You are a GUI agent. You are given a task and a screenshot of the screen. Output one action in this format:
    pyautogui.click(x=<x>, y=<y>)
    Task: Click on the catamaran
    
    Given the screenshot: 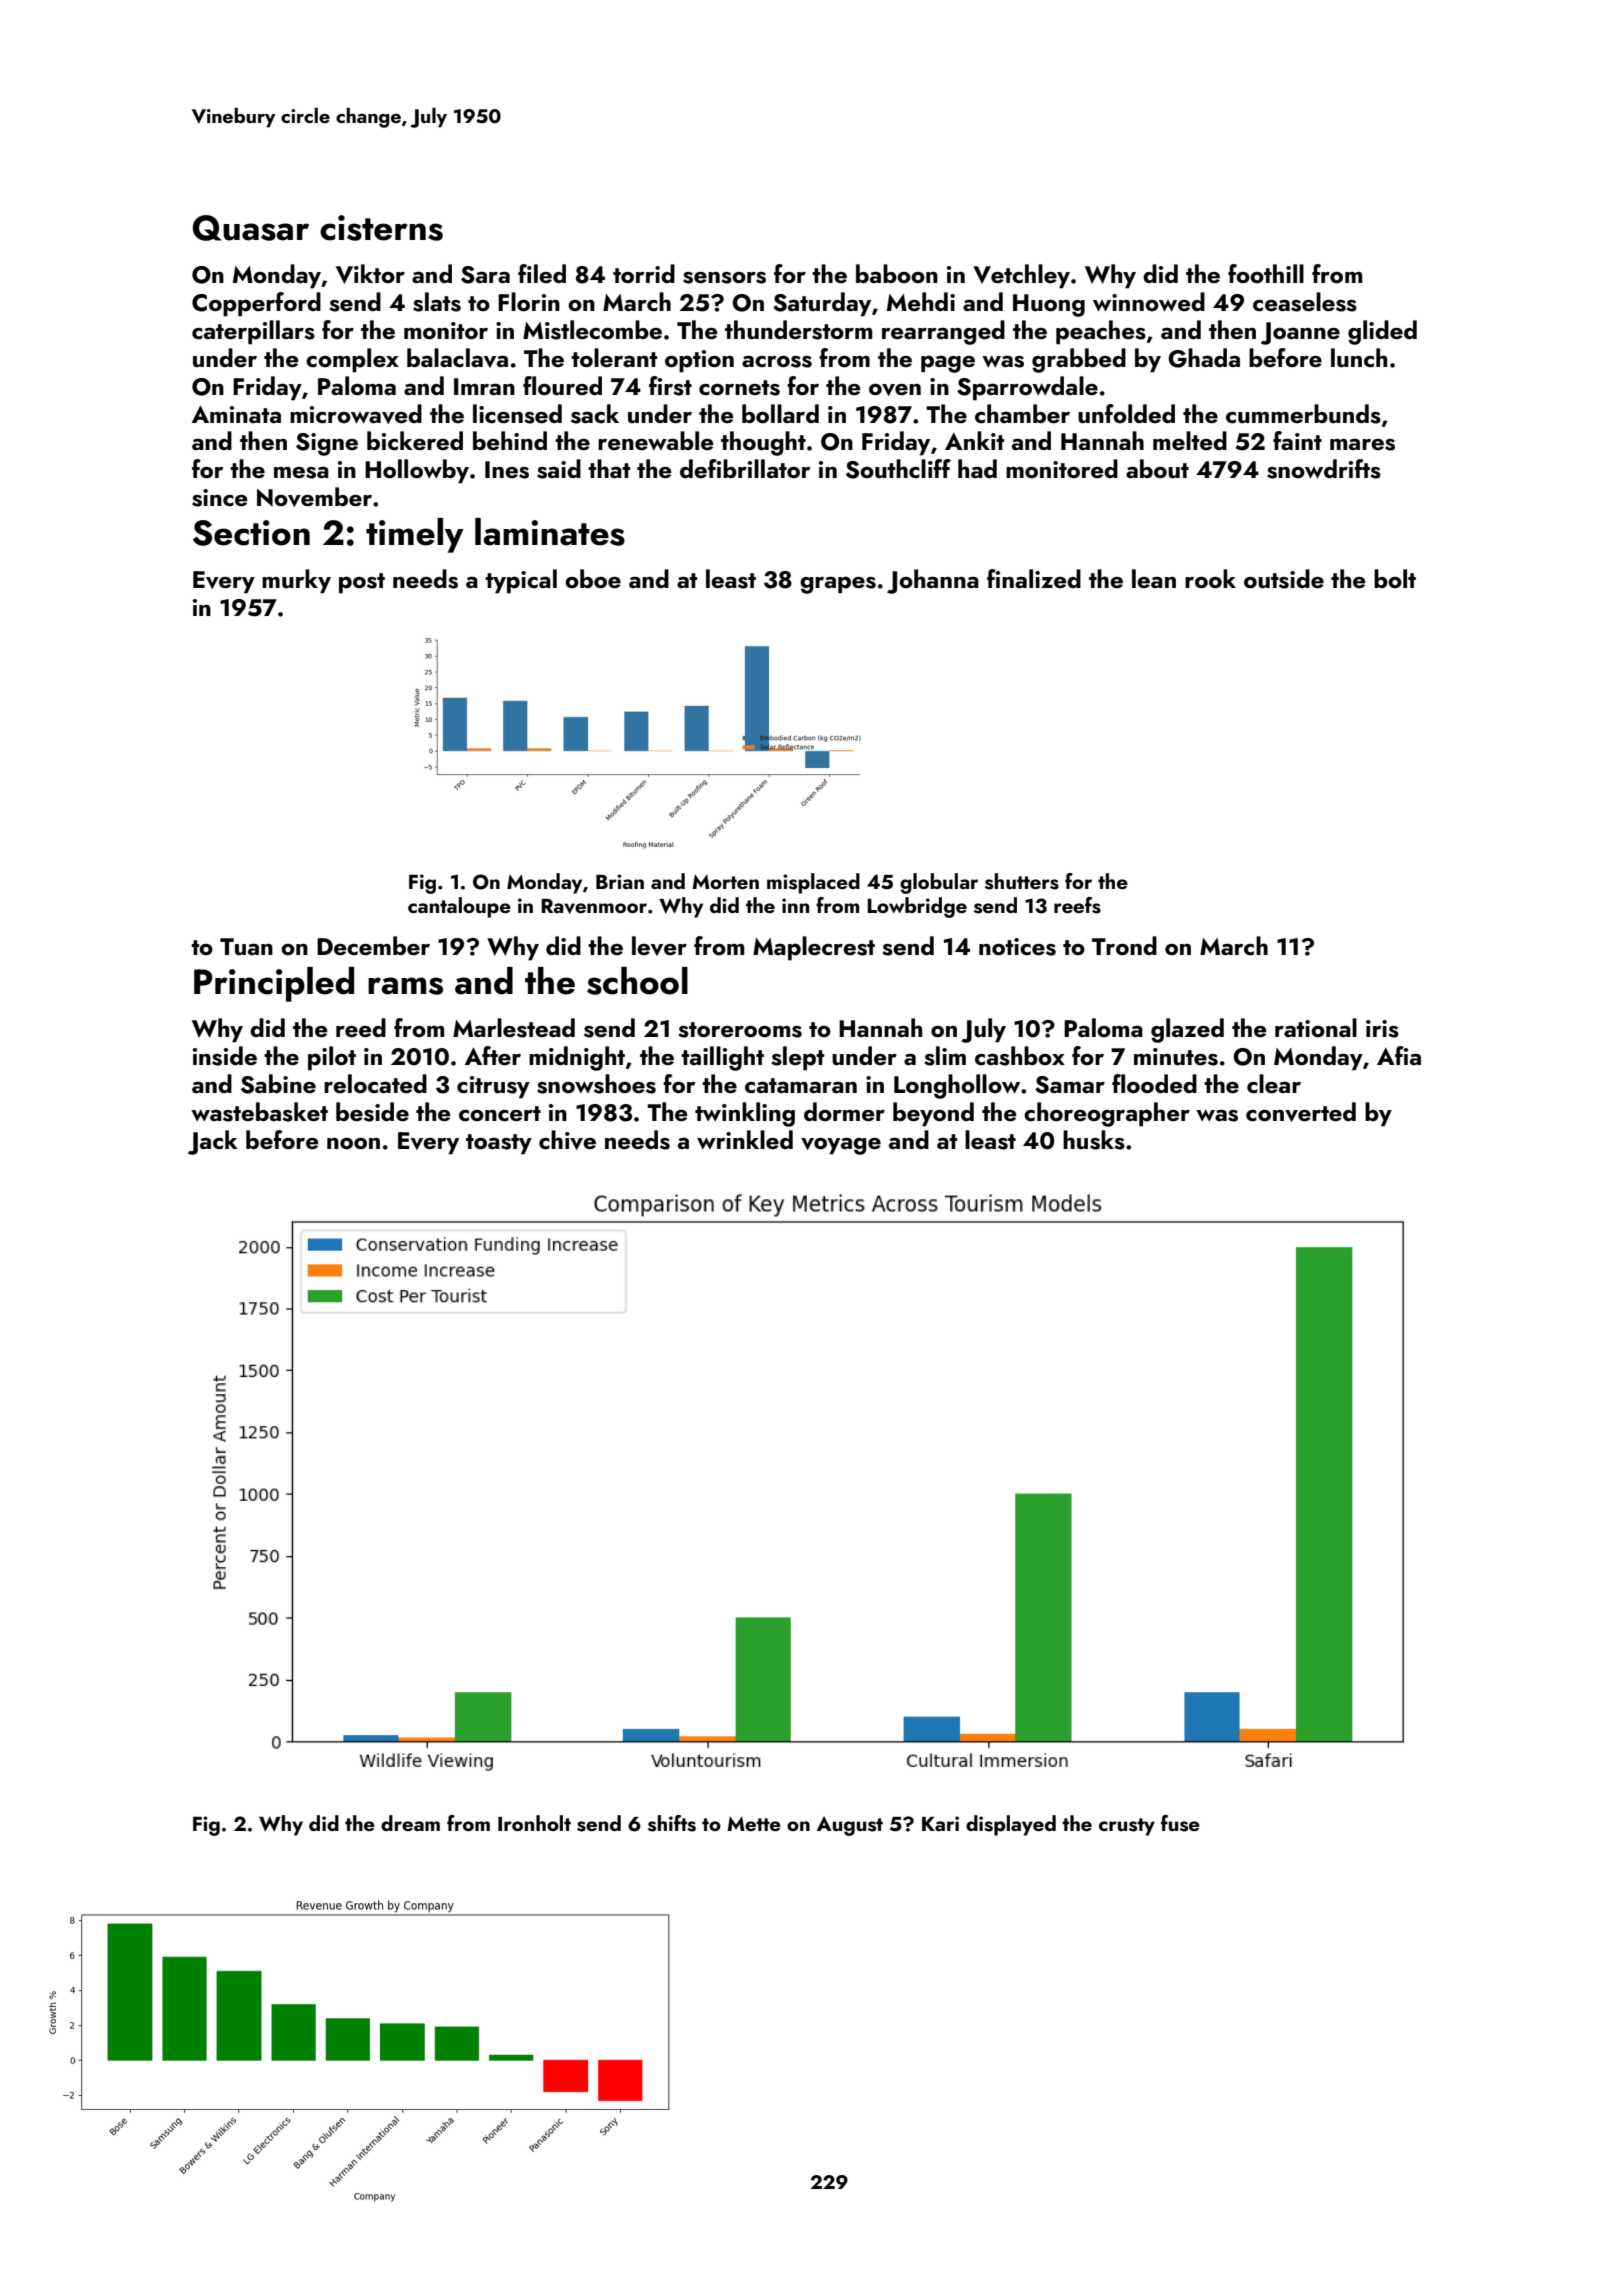 What is the action you would take?
    pyautogui.click(x=801, y=1086)
